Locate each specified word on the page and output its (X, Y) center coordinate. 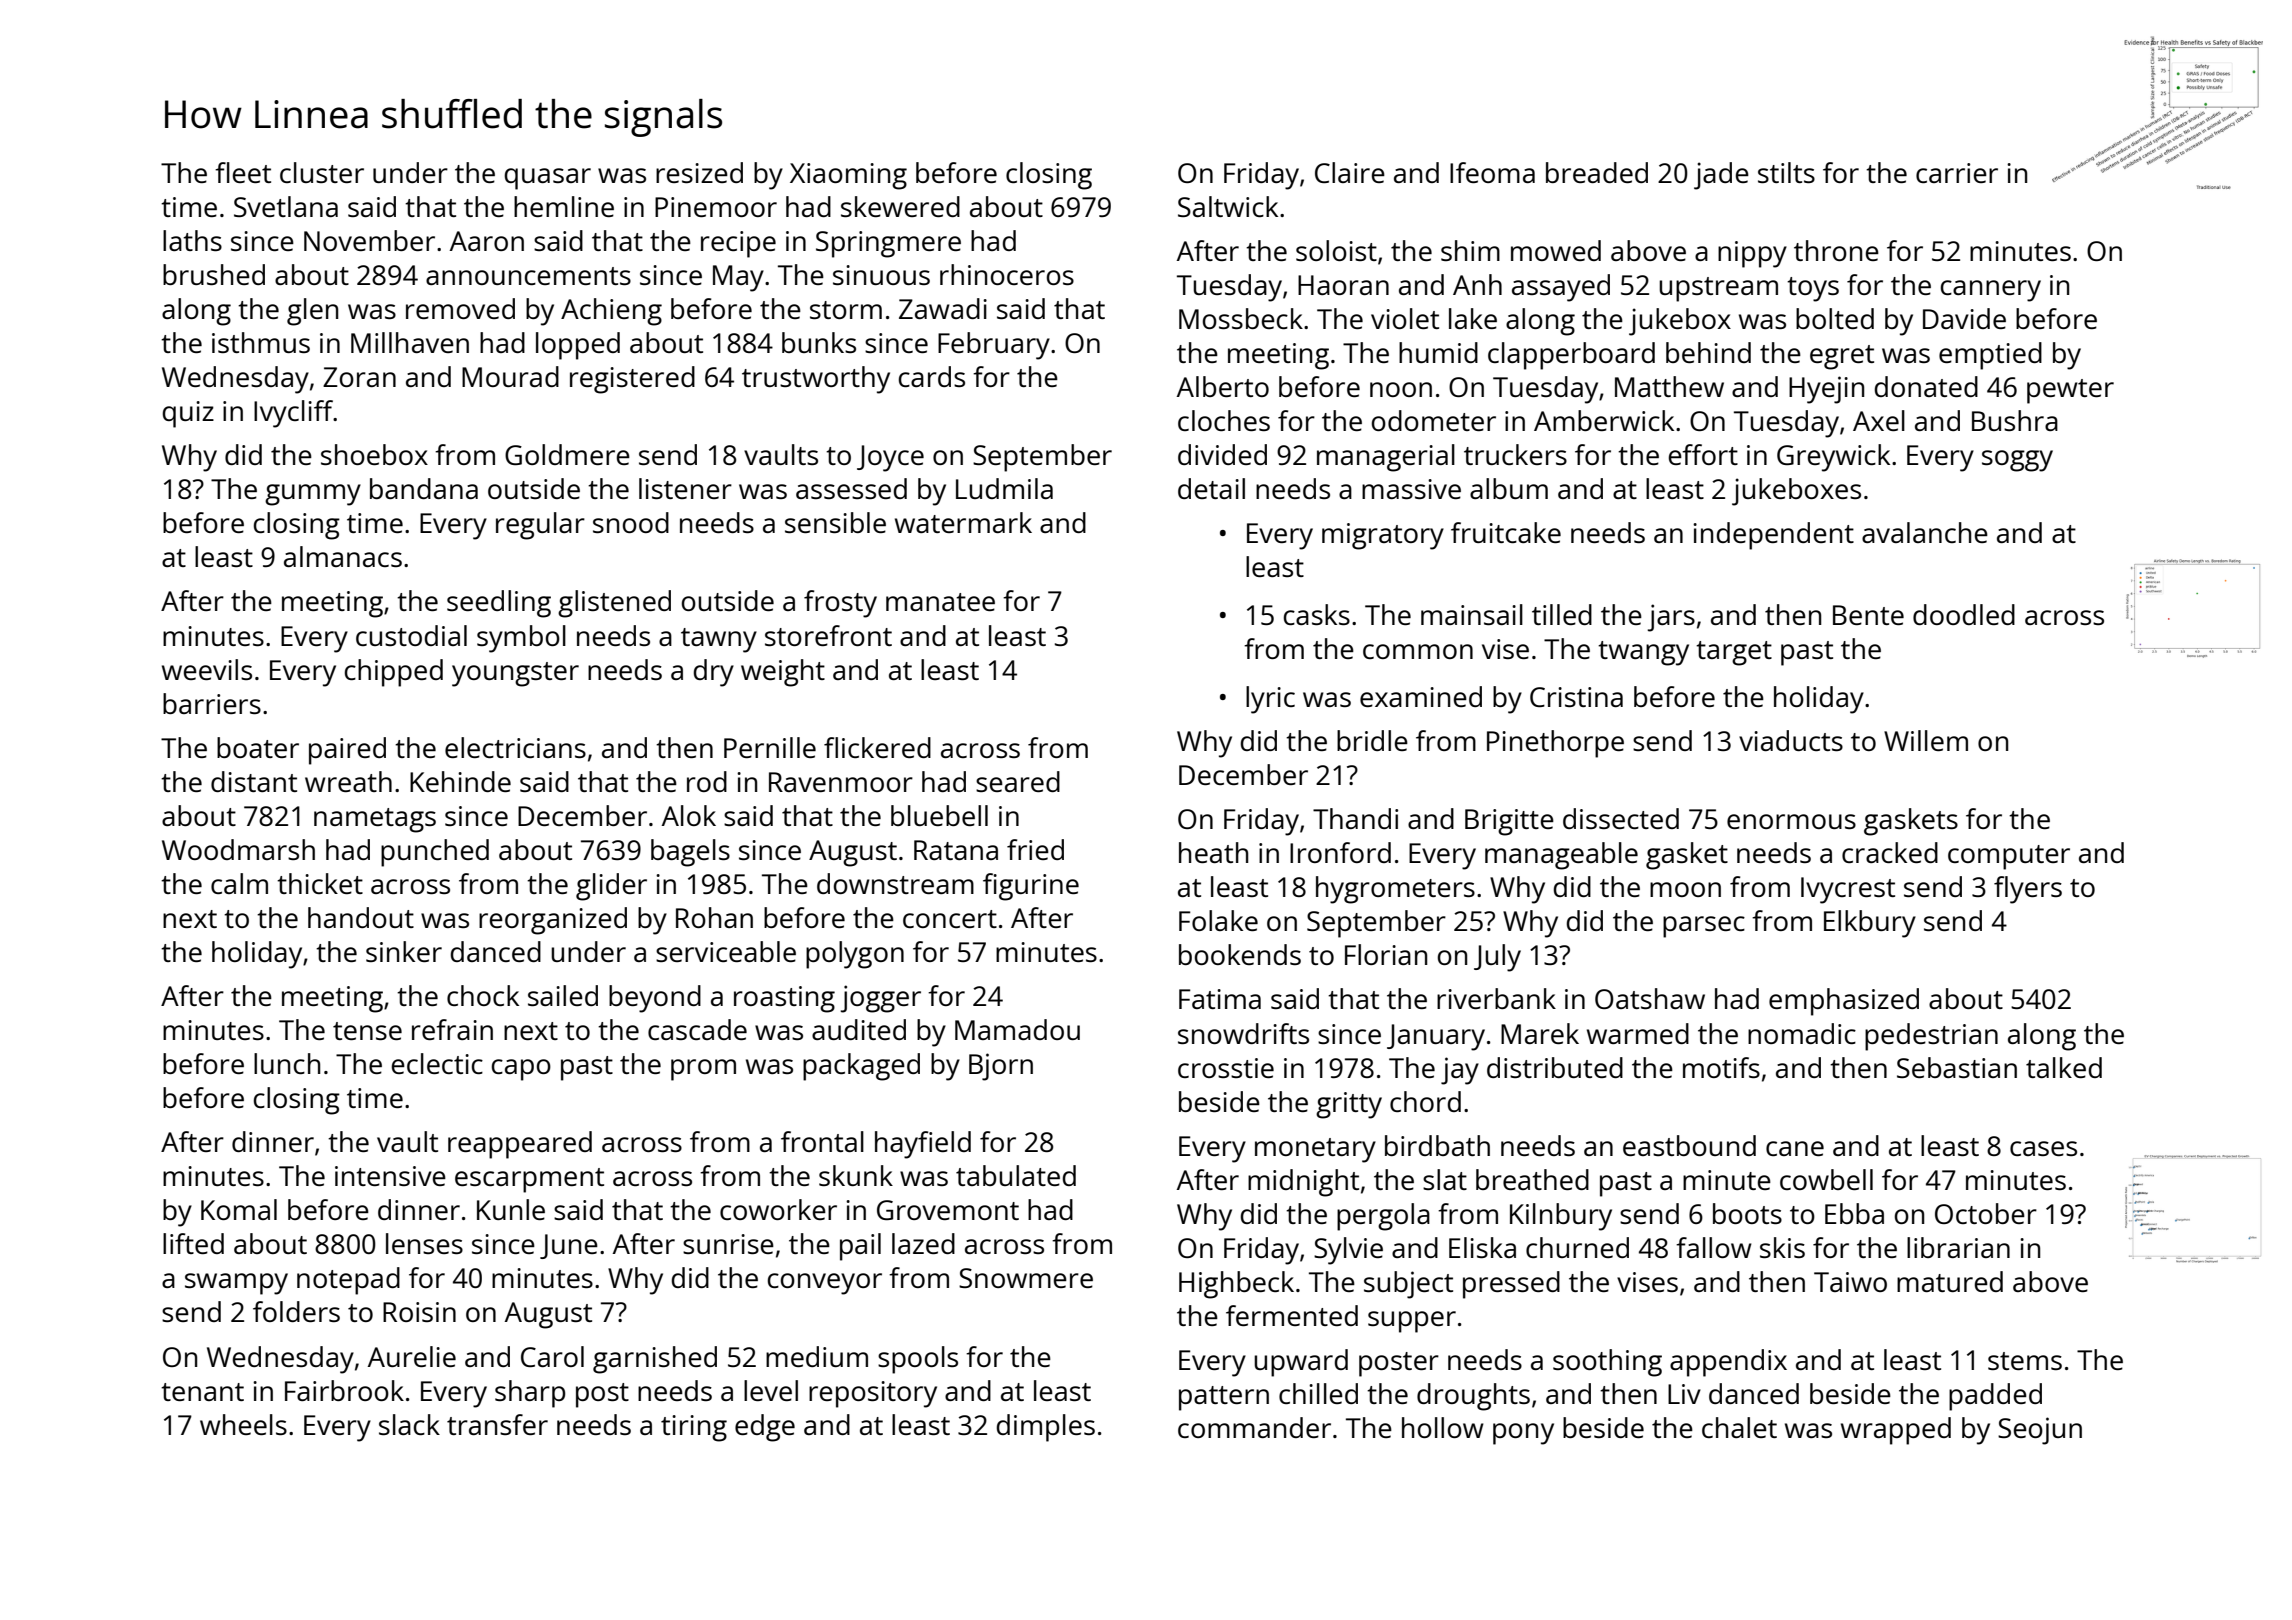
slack (409, 1424)
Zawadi (943, 308)
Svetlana (286, 206)
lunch (287, 1063)
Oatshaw (1650, 998)
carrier (1957, 173)
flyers (2028, 890)
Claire (1350, 172)
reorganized (553, 921)
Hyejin (1826, 390)
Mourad (510, 376)
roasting (784, 999)
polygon (855, 955)
